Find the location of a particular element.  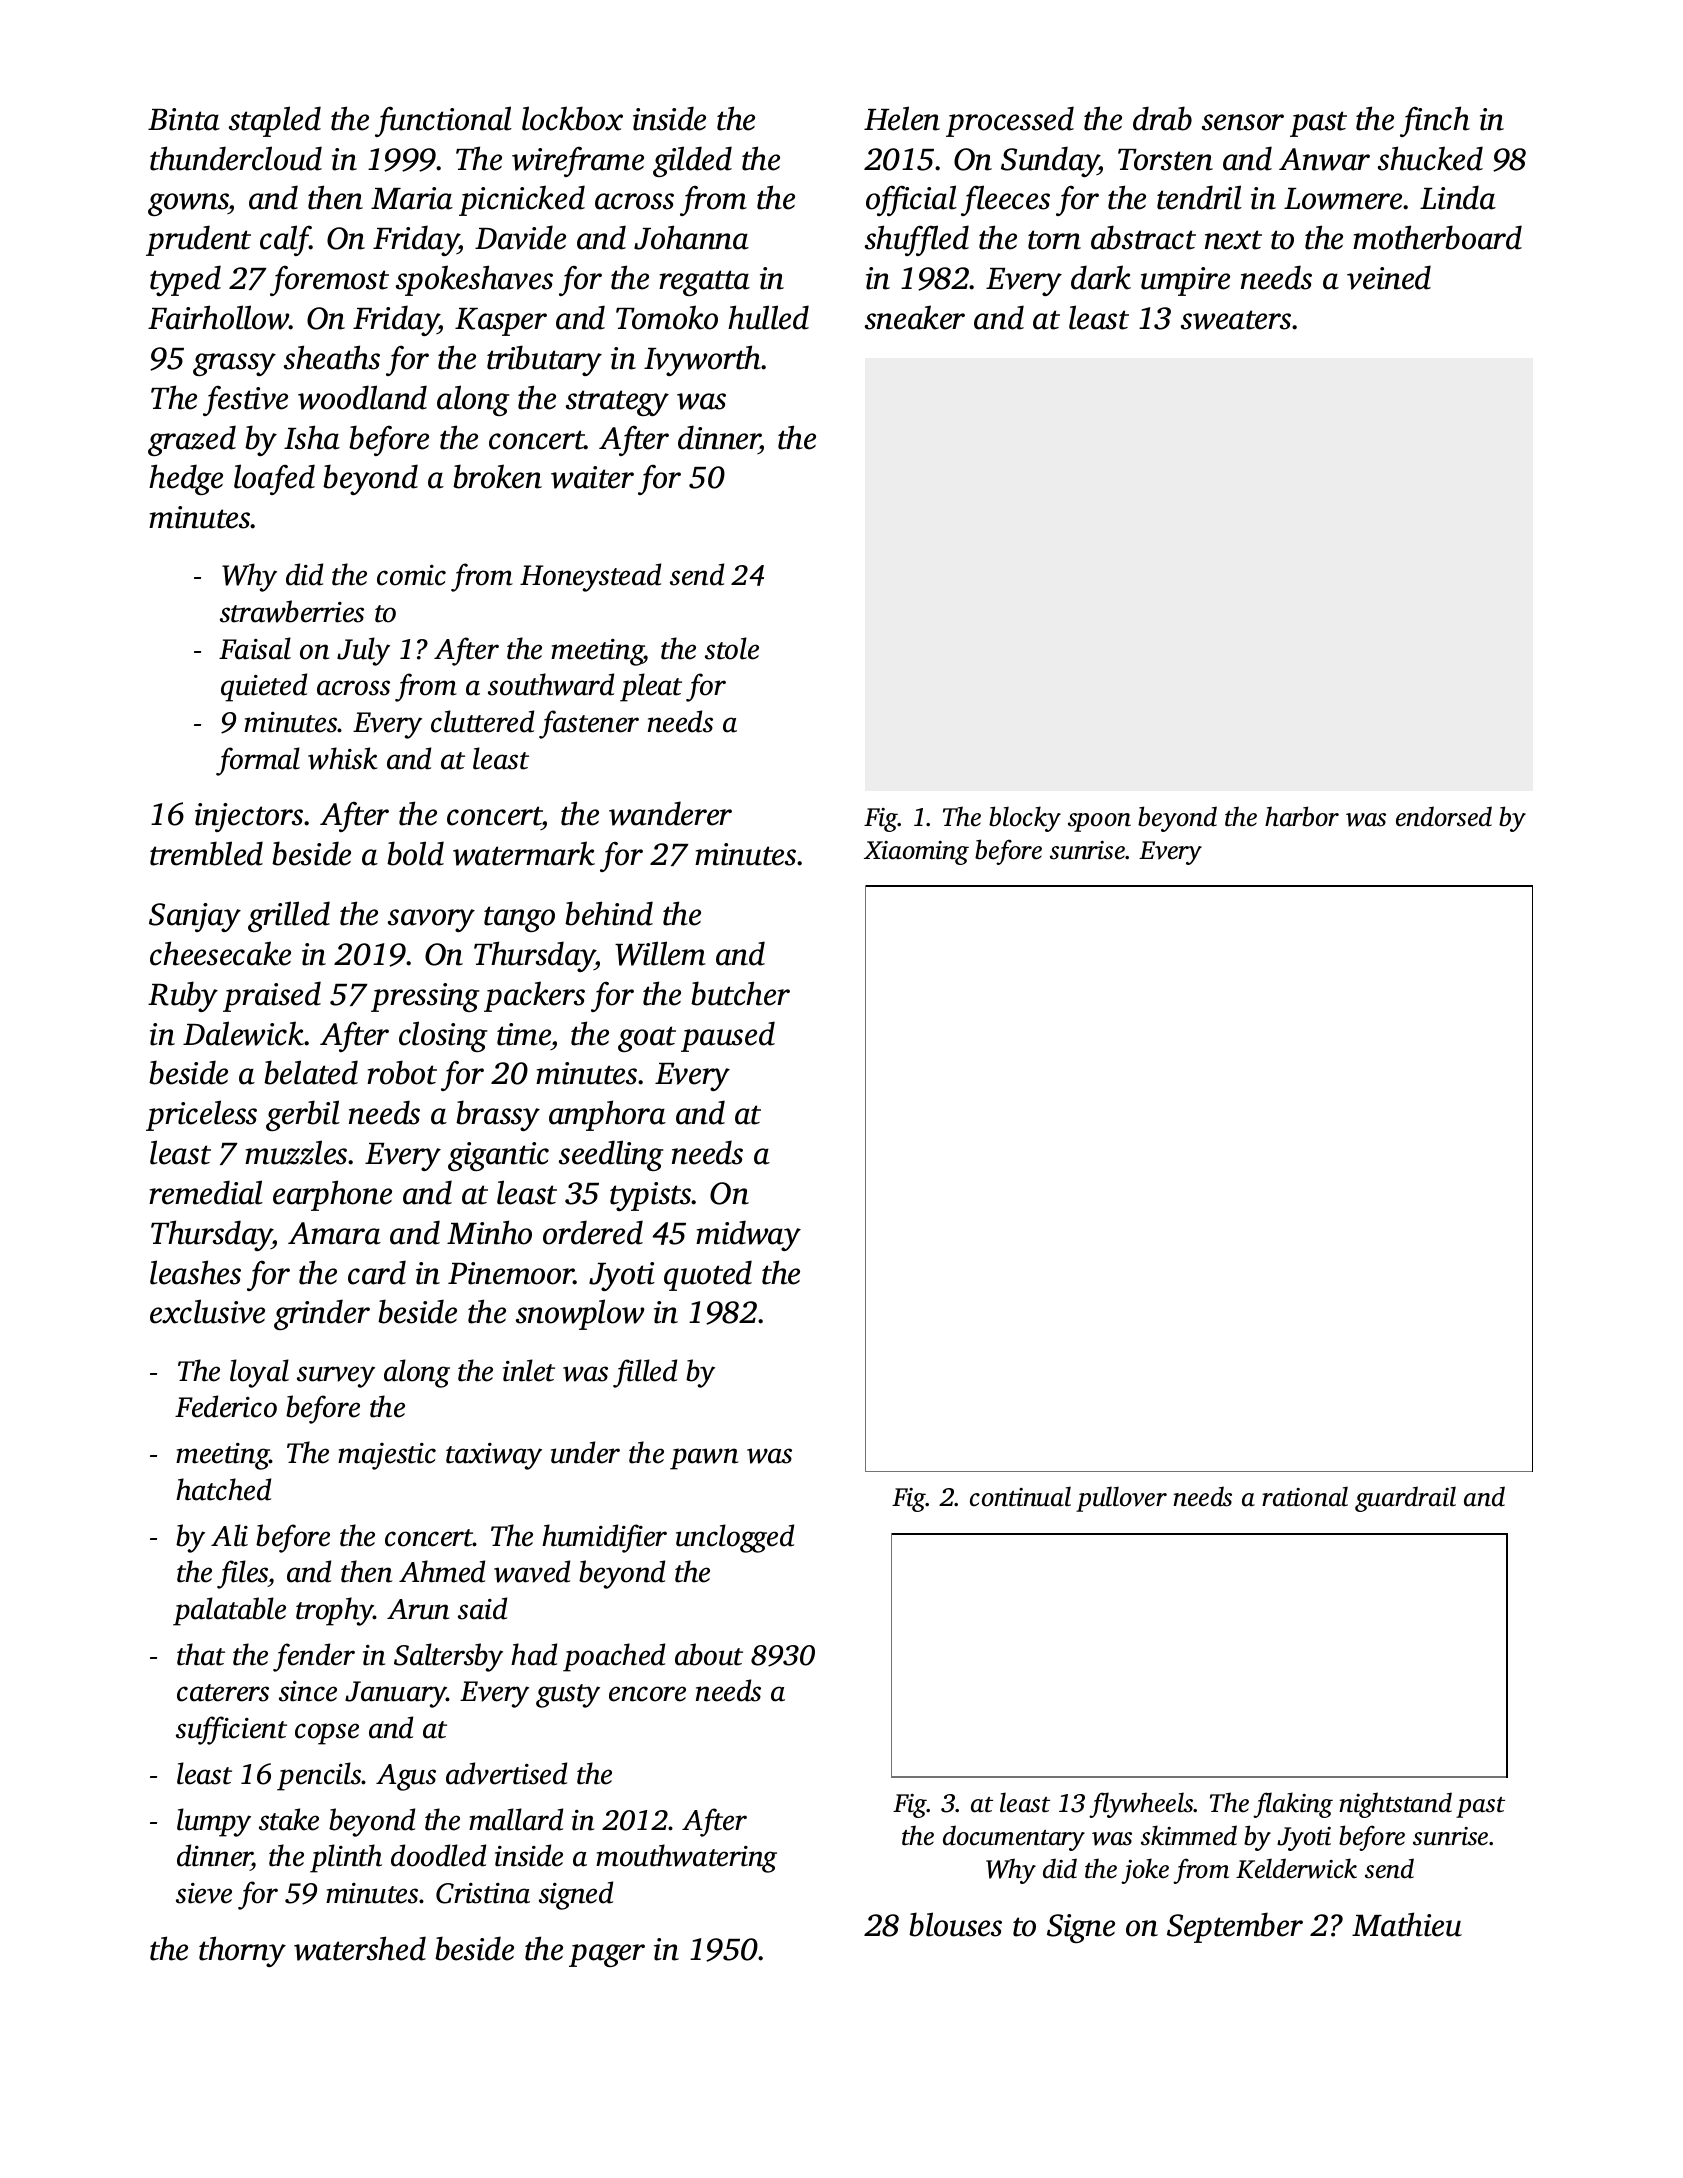

pager is located at coordinates (607, 1955).
